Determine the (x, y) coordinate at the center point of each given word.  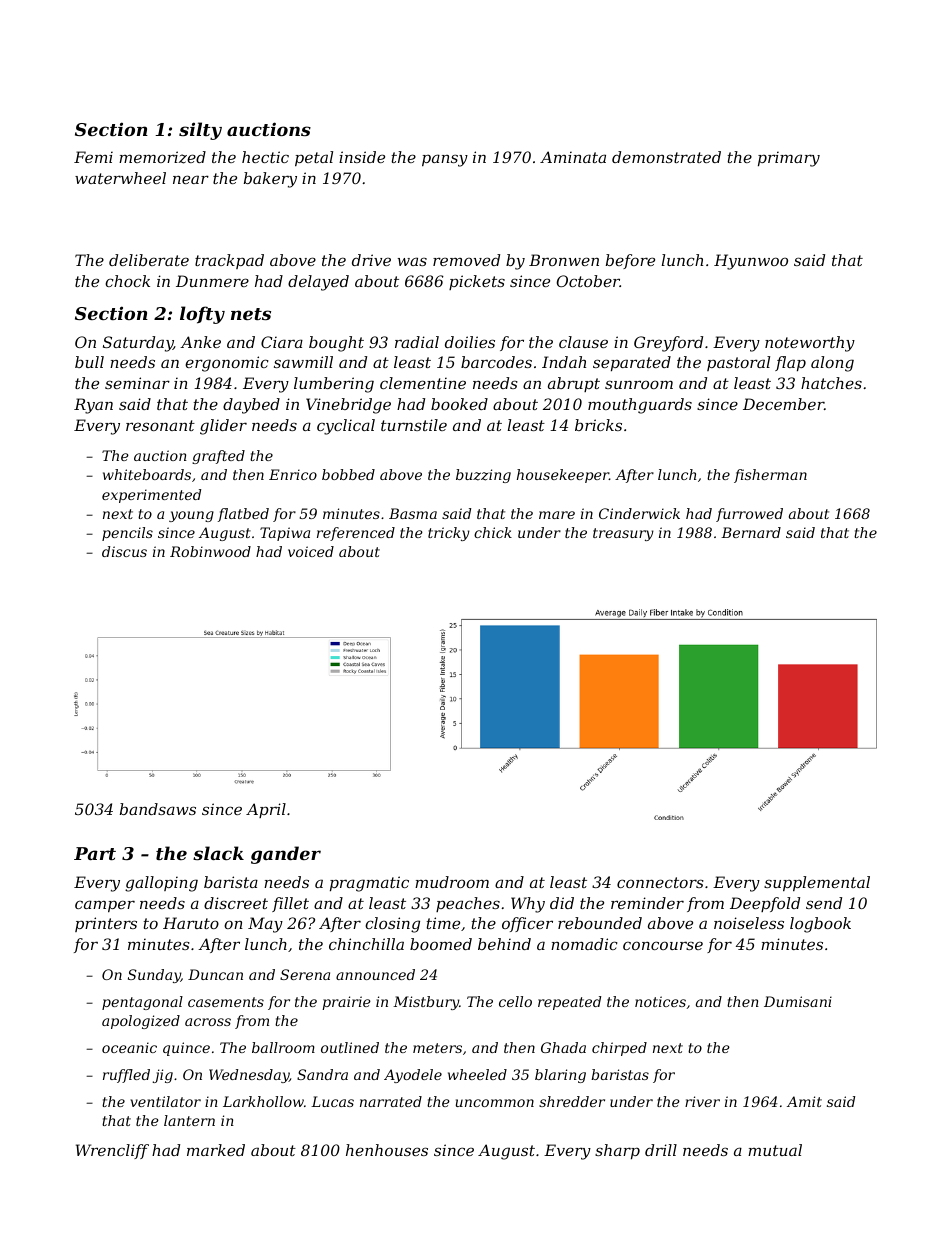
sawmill (303, 362)
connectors (660, 882)
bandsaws (158, 809)
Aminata (573, 157)
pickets (477, 282)
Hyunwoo (751, 262)
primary (789, 159)
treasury (623, 534)
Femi (93, 157)
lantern (189, 1120)
